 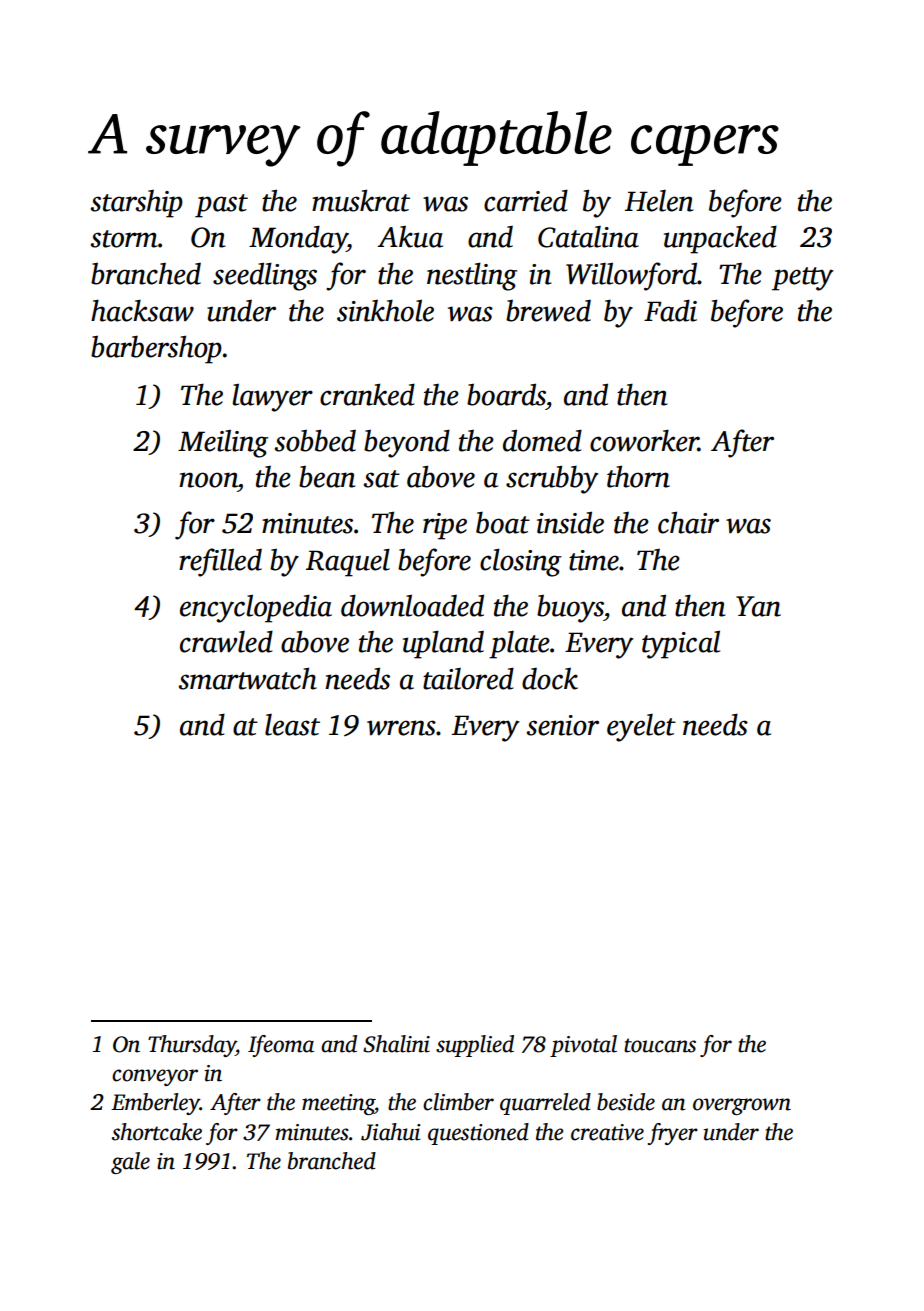 I want to click on Shalini, so click(x=396, y=1044).
